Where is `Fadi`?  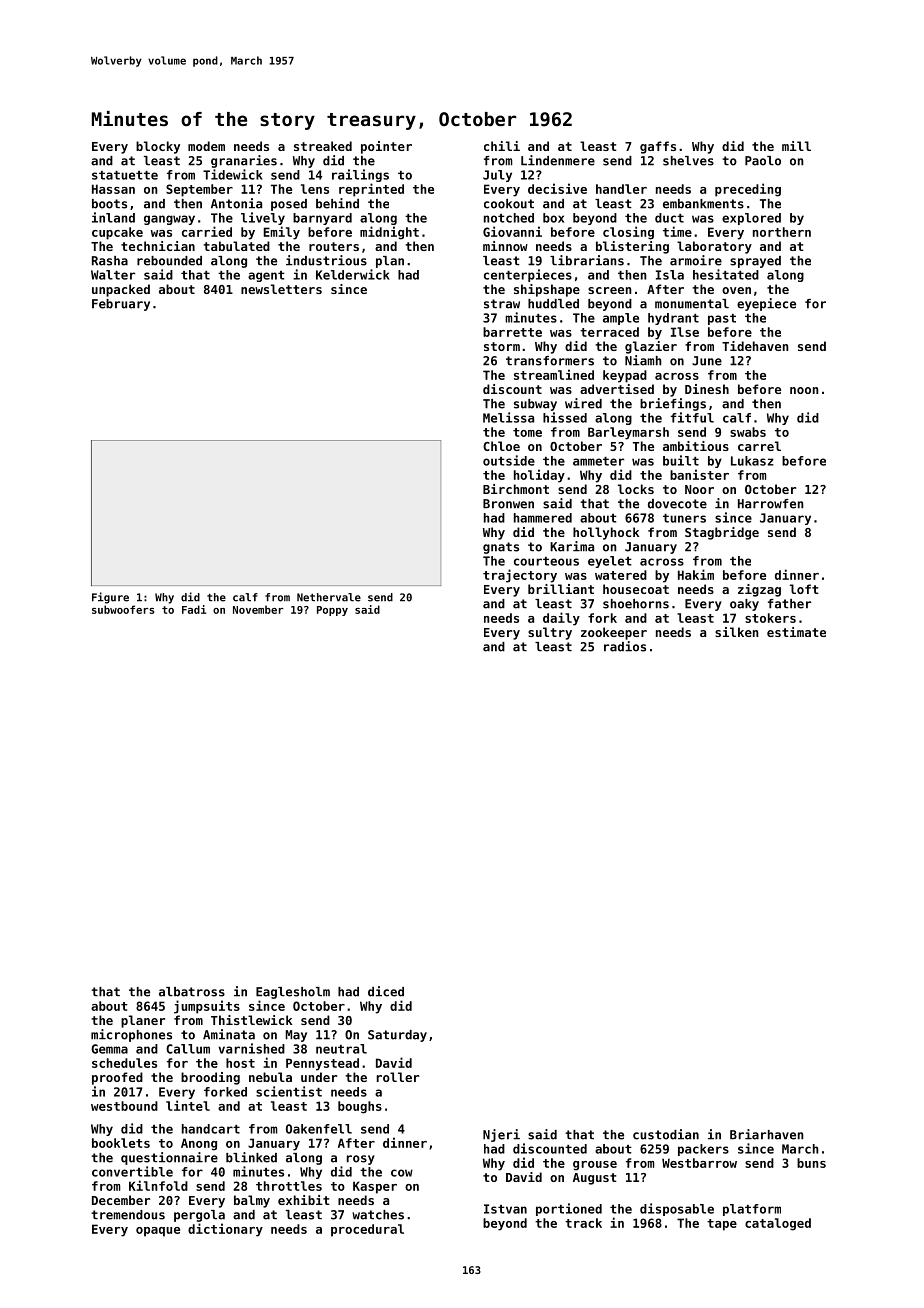 Fadi is located at coordinates (194, 609).
